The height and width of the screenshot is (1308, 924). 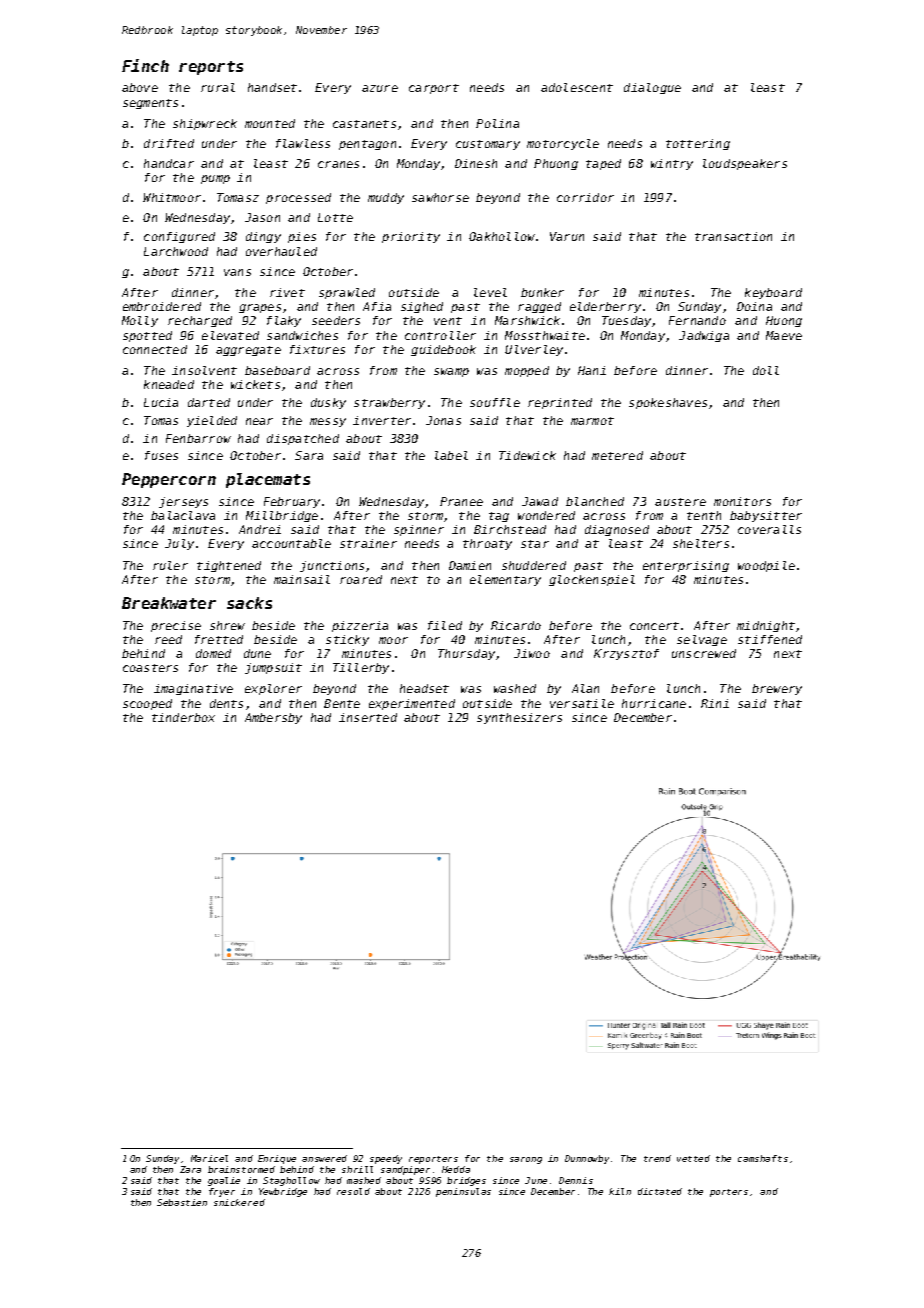 I want to click on scooped, so click(x=147, y=704).
